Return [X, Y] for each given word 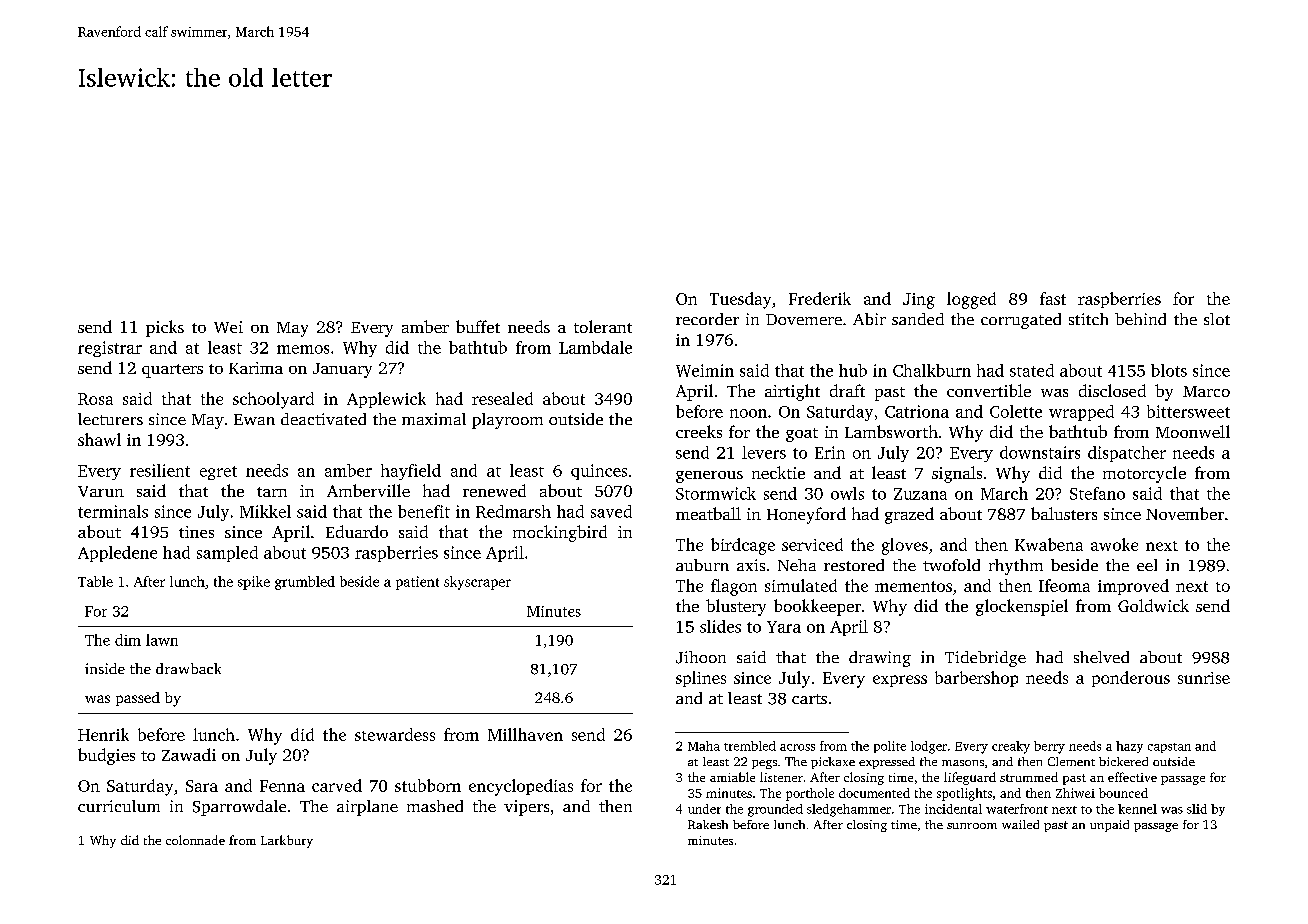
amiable [732, 777]
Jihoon [701, 657]
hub [853, 370]
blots [1169, 370]
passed [138, 699]
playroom [507, 421]
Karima [256, 368]
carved [337, 785]
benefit [424, 511]
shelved [1101, 657]
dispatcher [1127, 454]
